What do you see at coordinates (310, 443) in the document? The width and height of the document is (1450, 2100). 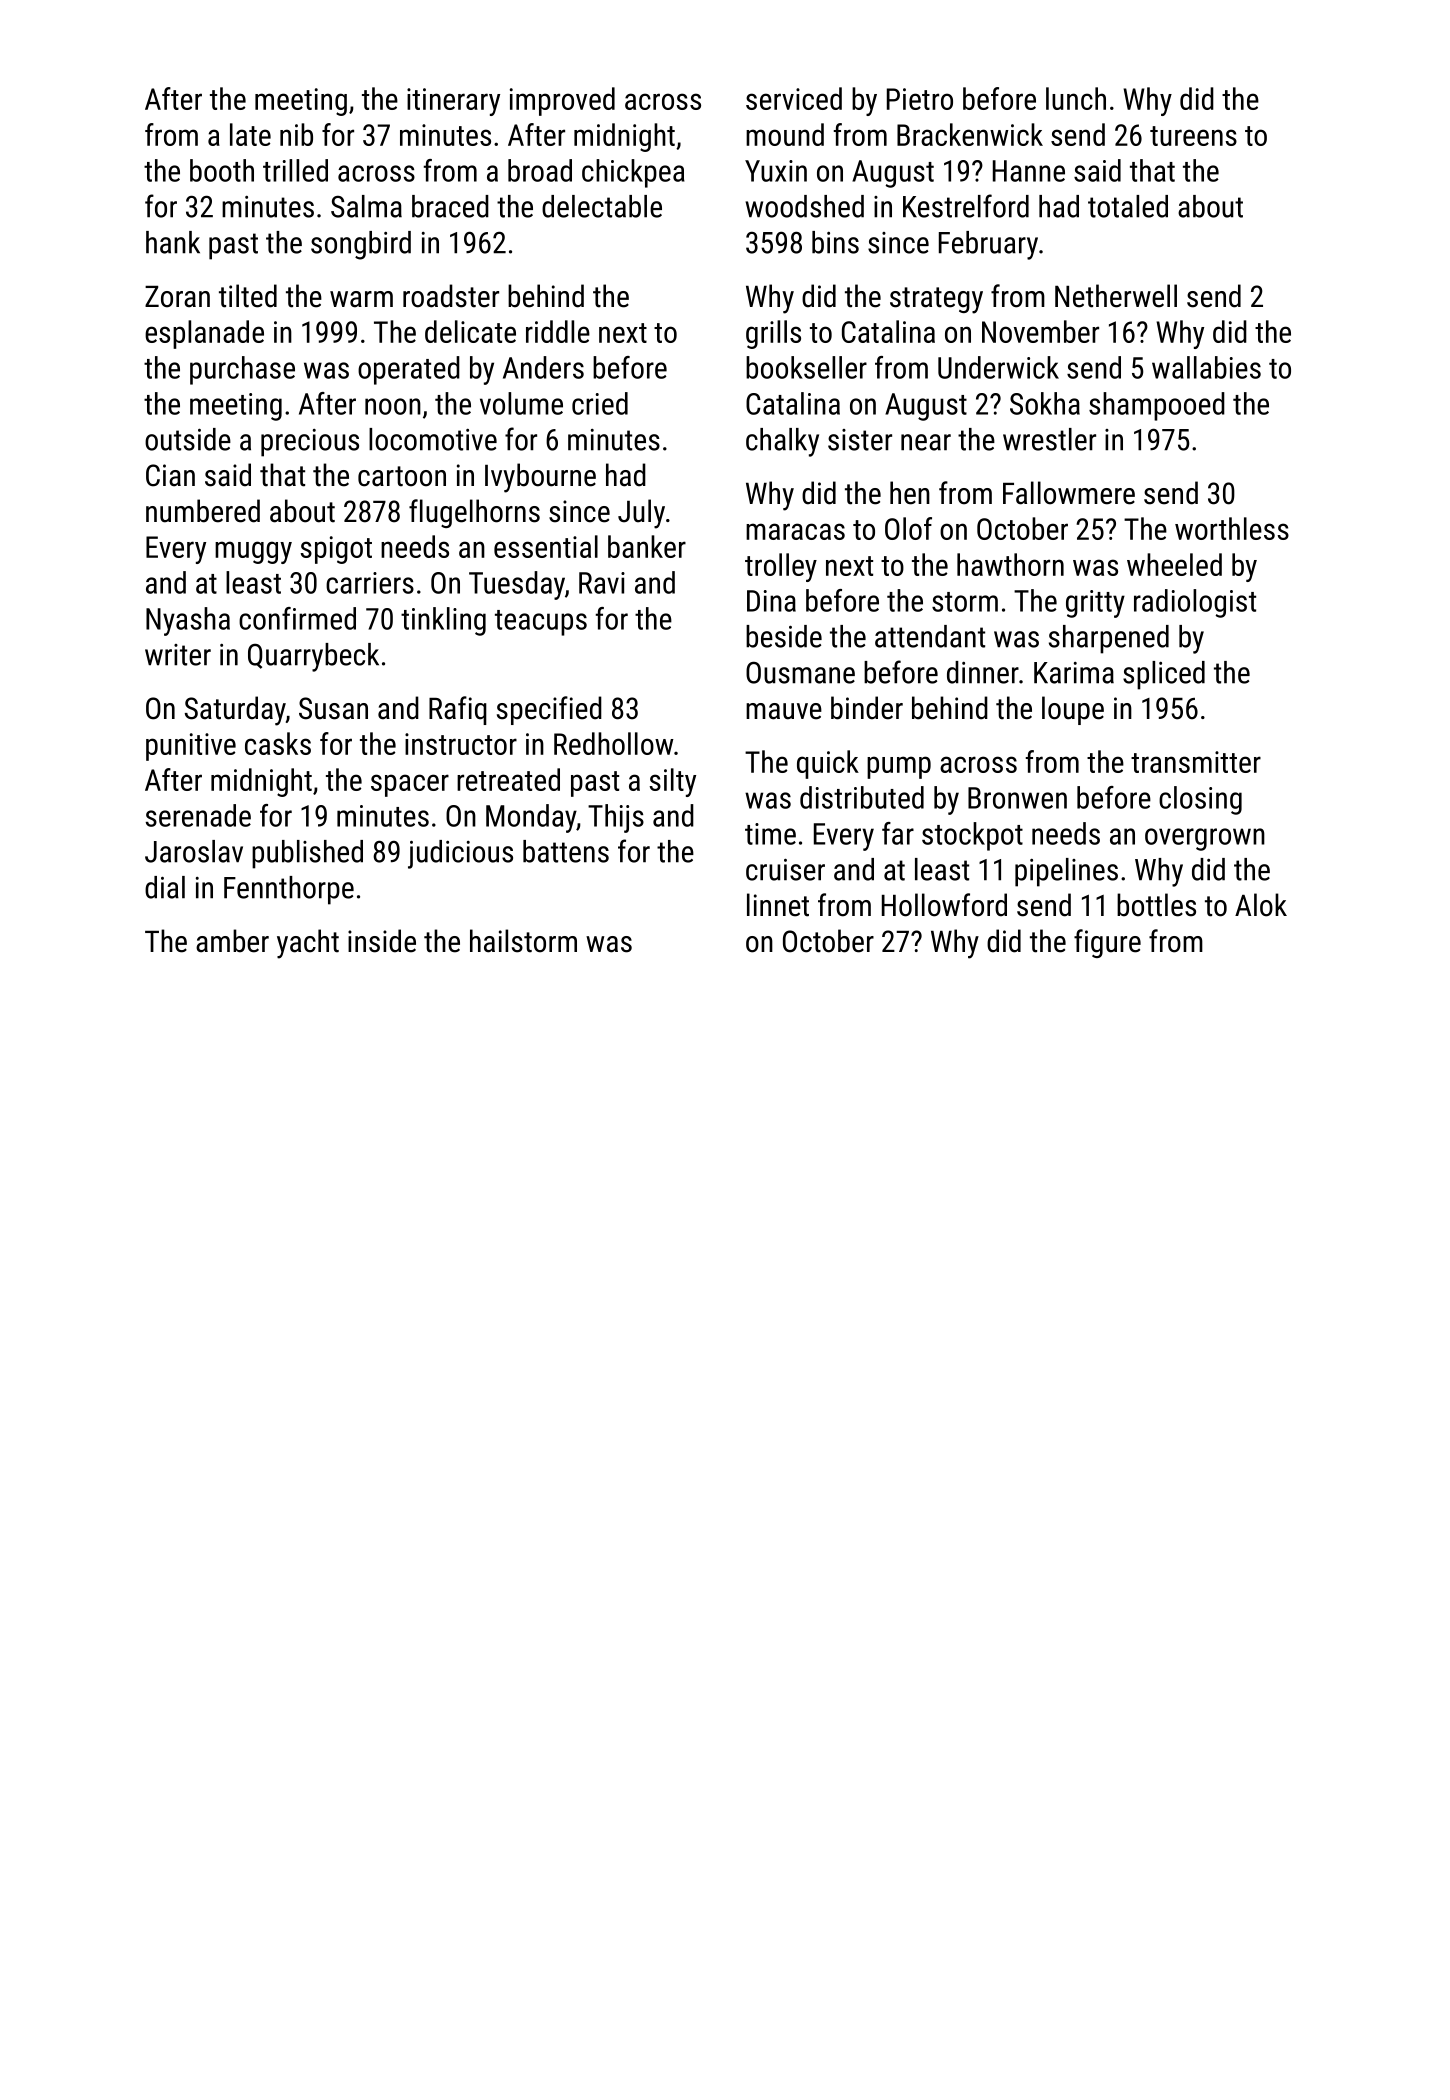 I see `precious` at bounding box center [310, 443].
